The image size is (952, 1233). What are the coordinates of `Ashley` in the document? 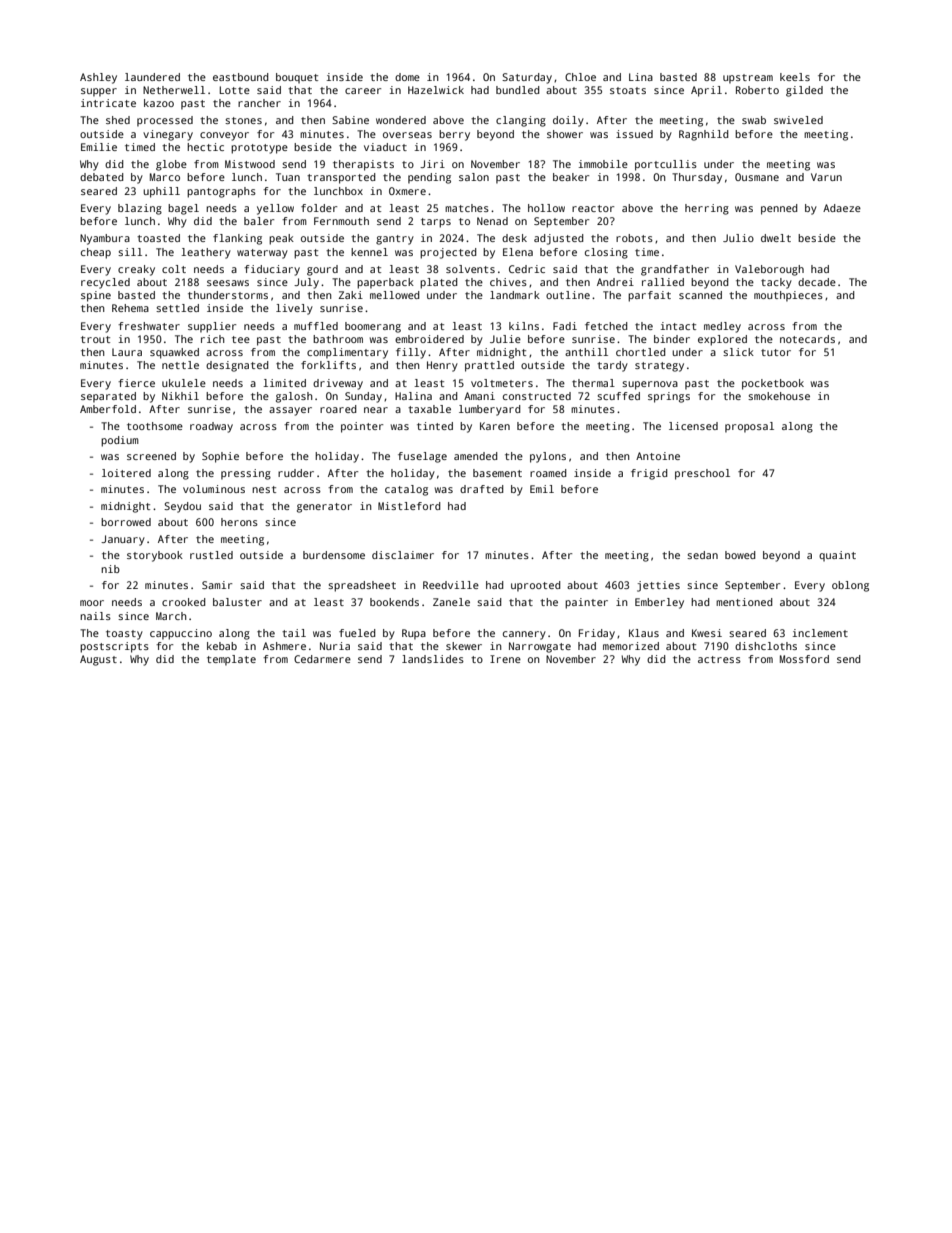 It's located at (98, 78).
